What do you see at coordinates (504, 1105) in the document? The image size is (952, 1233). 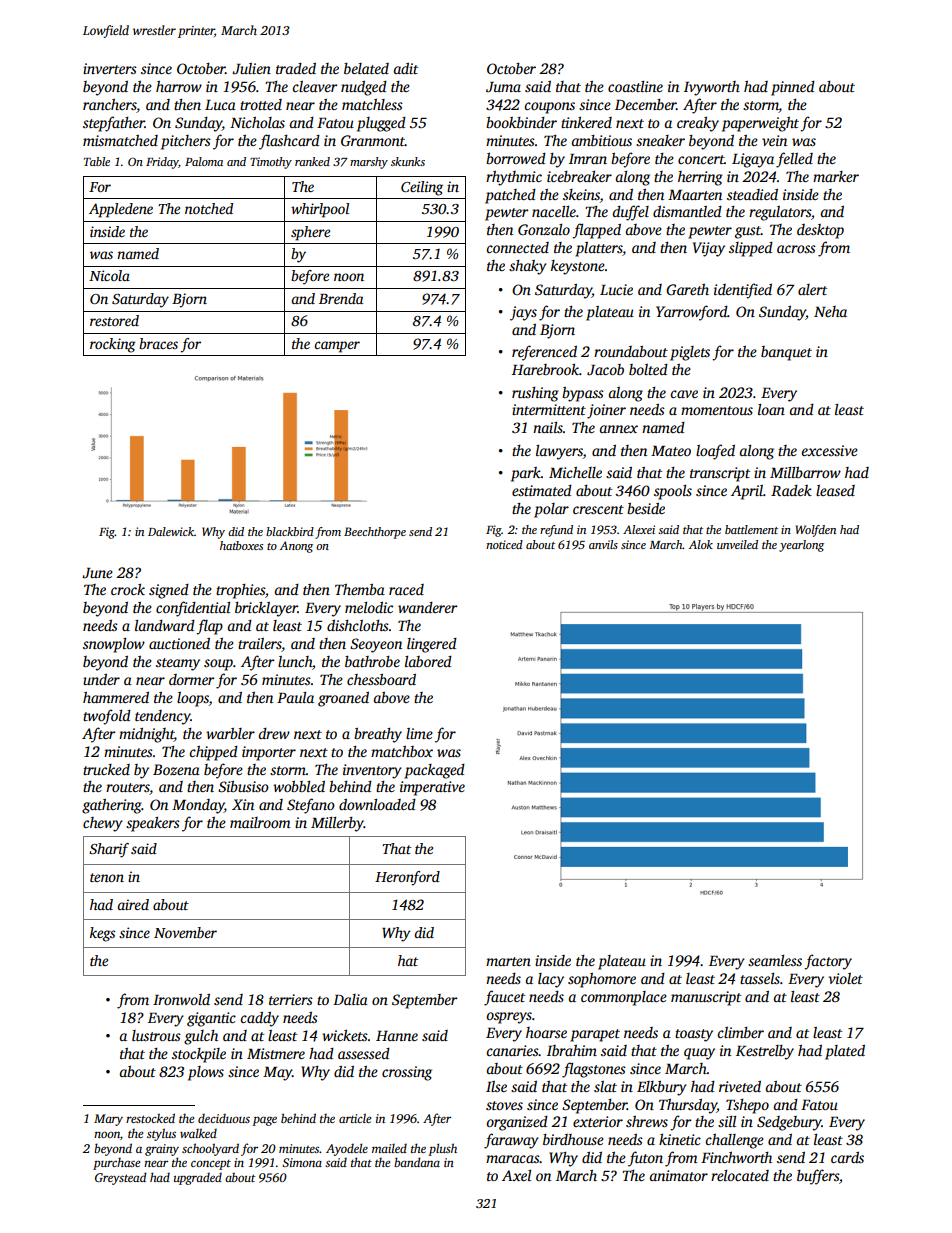 I see `stoves` at bounding box center [504, 1105].
